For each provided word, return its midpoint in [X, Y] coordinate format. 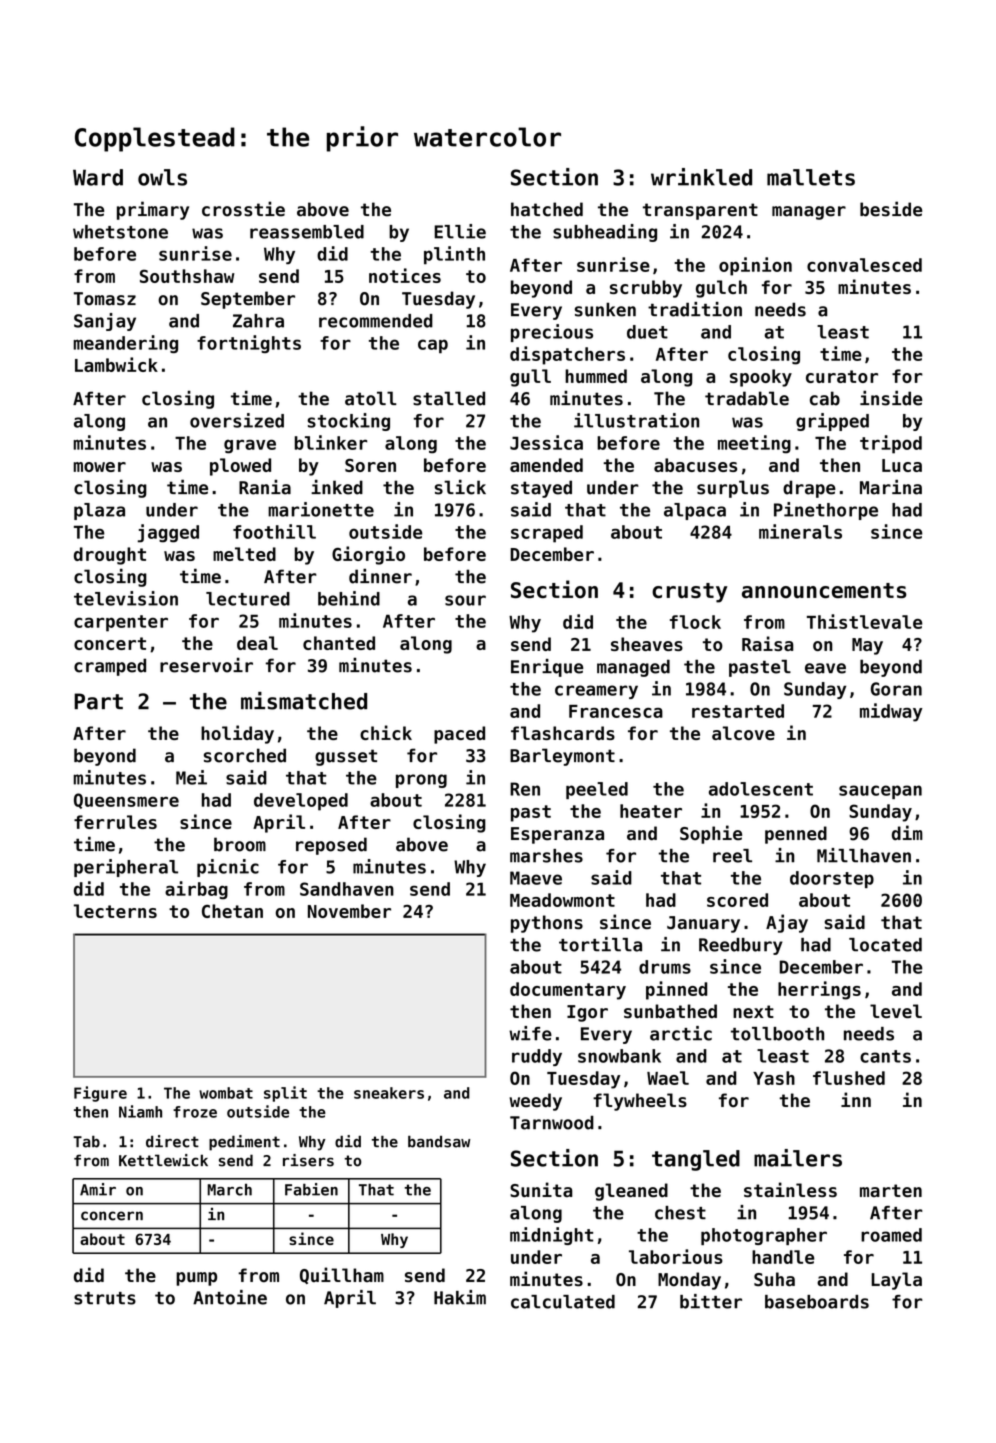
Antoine [230, 1297]
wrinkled [701, 177]
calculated [563, 1302]
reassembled [307, 232]
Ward [98, 177]
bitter [711, 1301]
